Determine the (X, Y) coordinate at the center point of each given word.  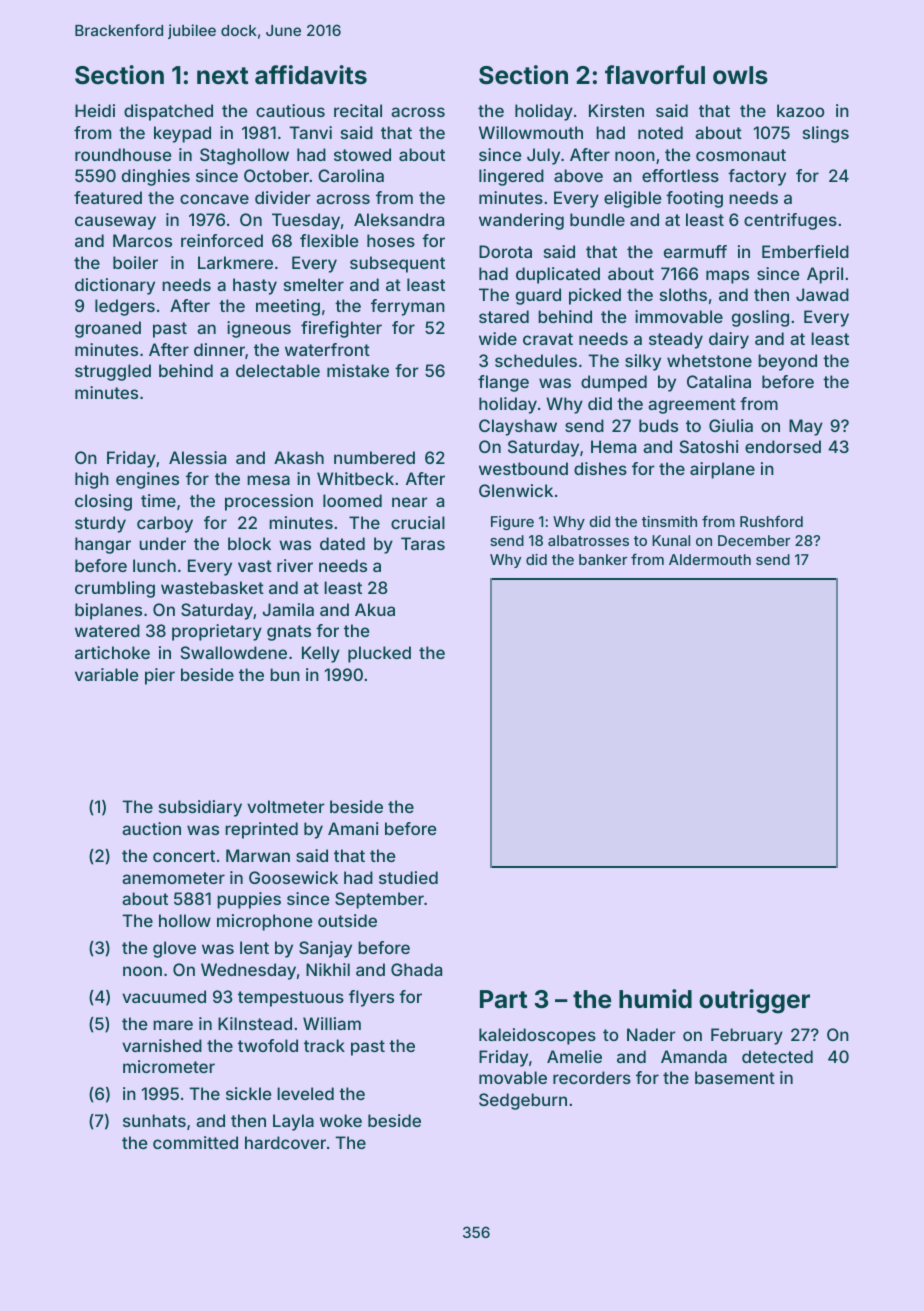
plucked (379, 654)
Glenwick (516, 490)
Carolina (351, 175)
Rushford (771, 521)
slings (826, 134)
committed (195, 1142)
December (754, 540)
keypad (182, 134)
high (92, 480)
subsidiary (200, 808)
